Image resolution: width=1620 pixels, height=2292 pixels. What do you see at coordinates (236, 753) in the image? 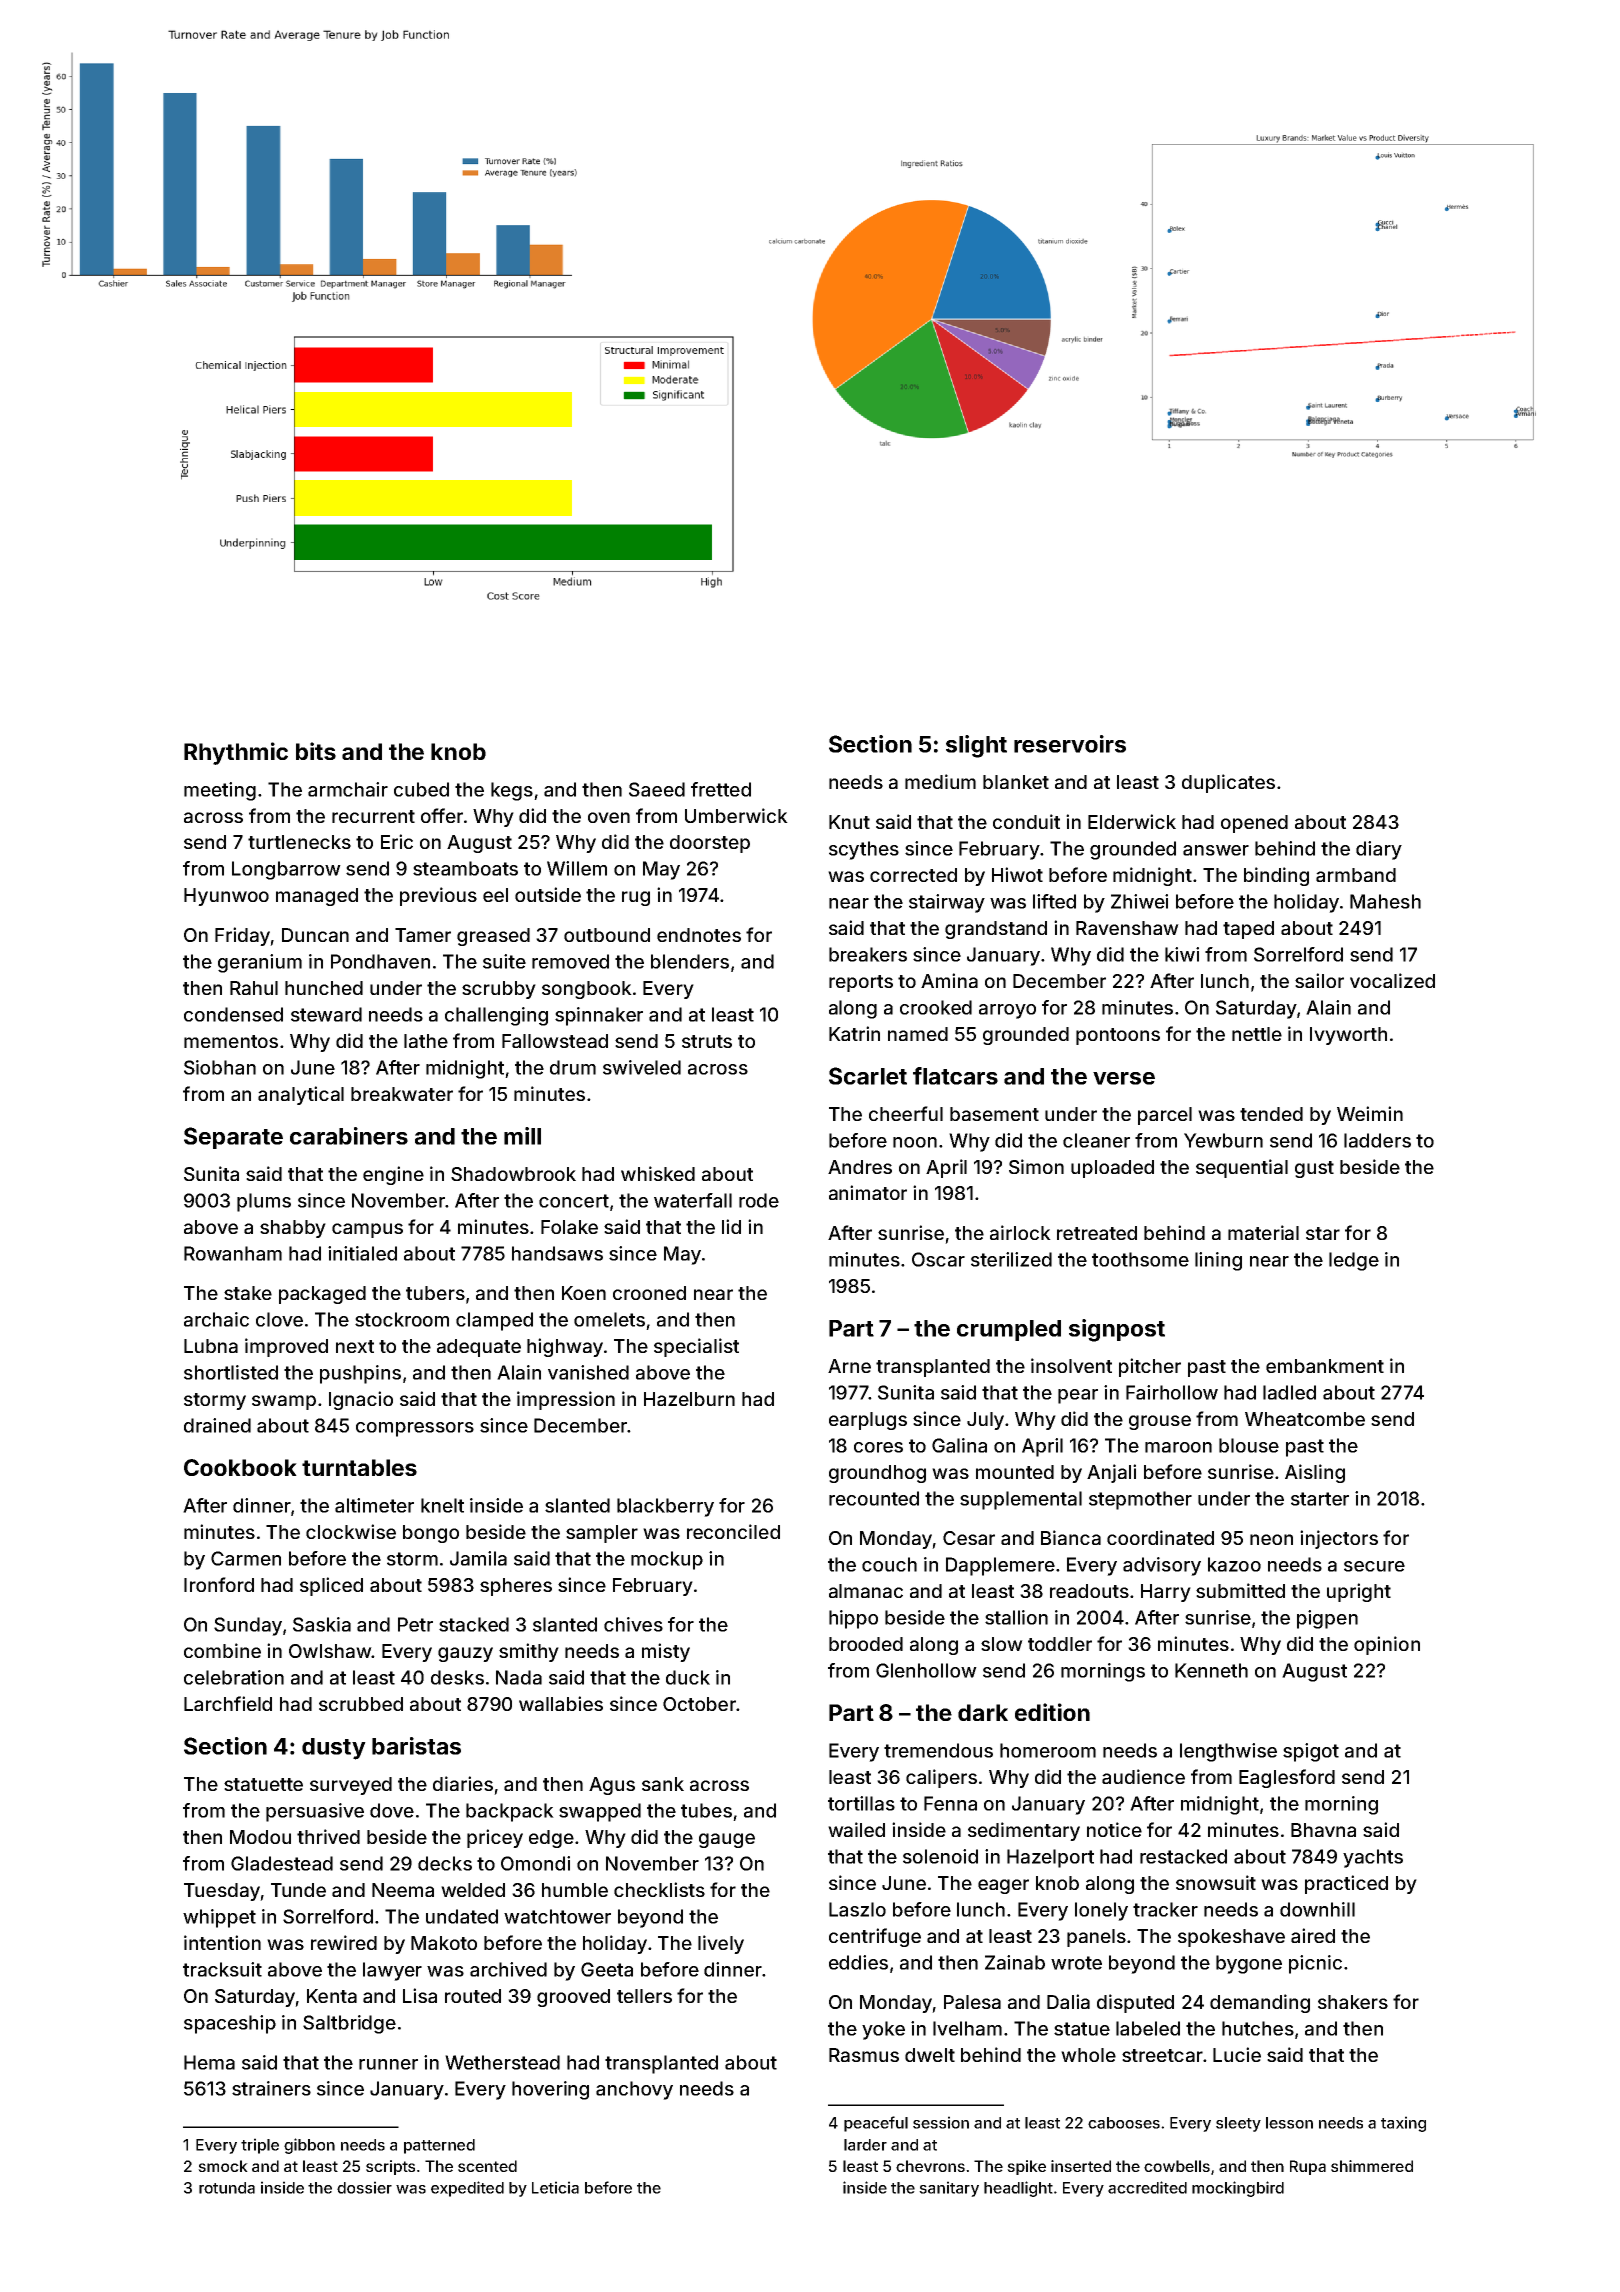
I see `Rhythmic` at bounding box center [236, 753].
